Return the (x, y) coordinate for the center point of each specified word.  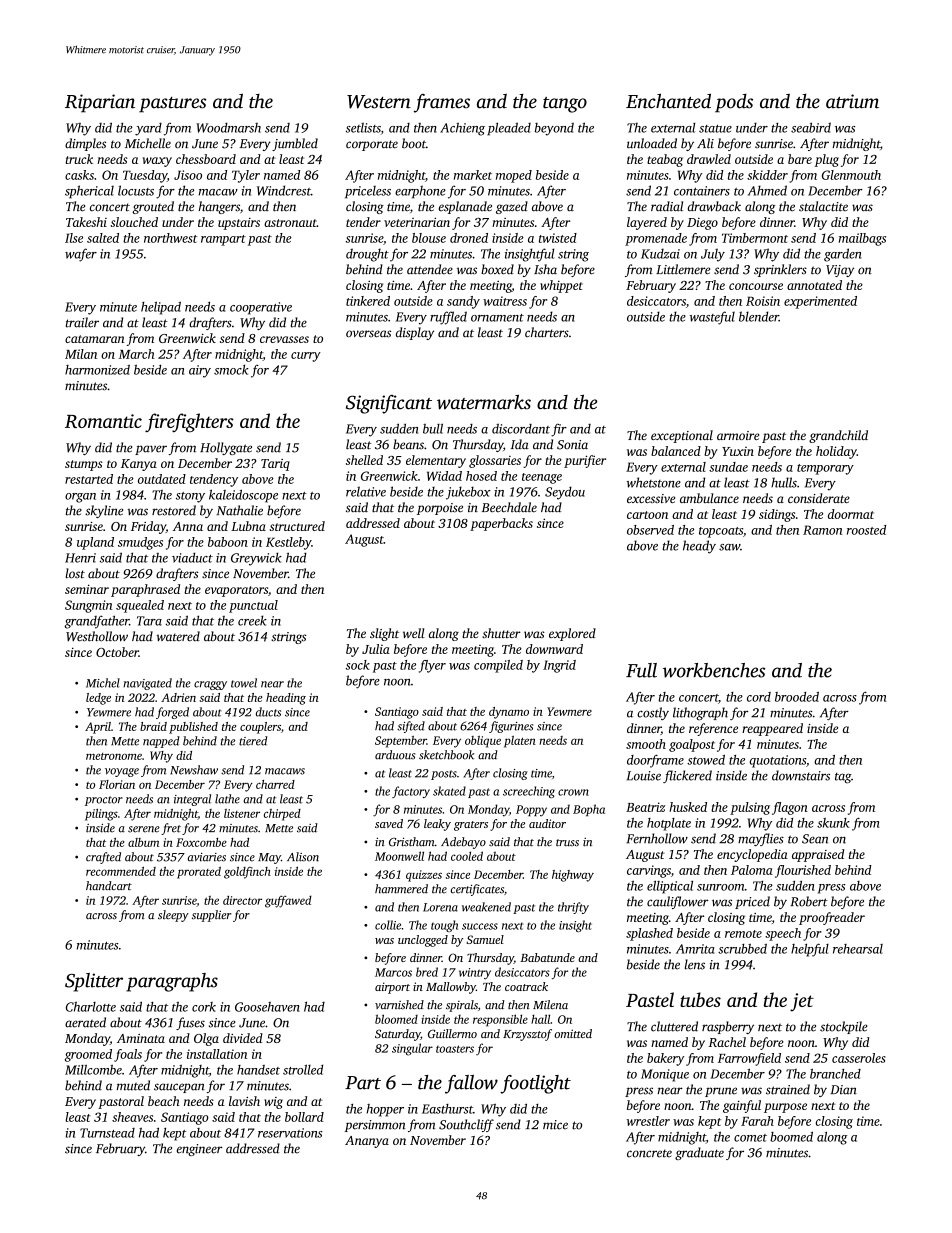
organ (80, 498)
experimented (820, 302)
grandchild (838, 436)
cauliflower (677, 902)
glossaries (495, 461)
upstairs (239, 223)
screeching (529, 792)
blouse (429, 238)
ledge (98, 699)
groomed (88, 1055)
